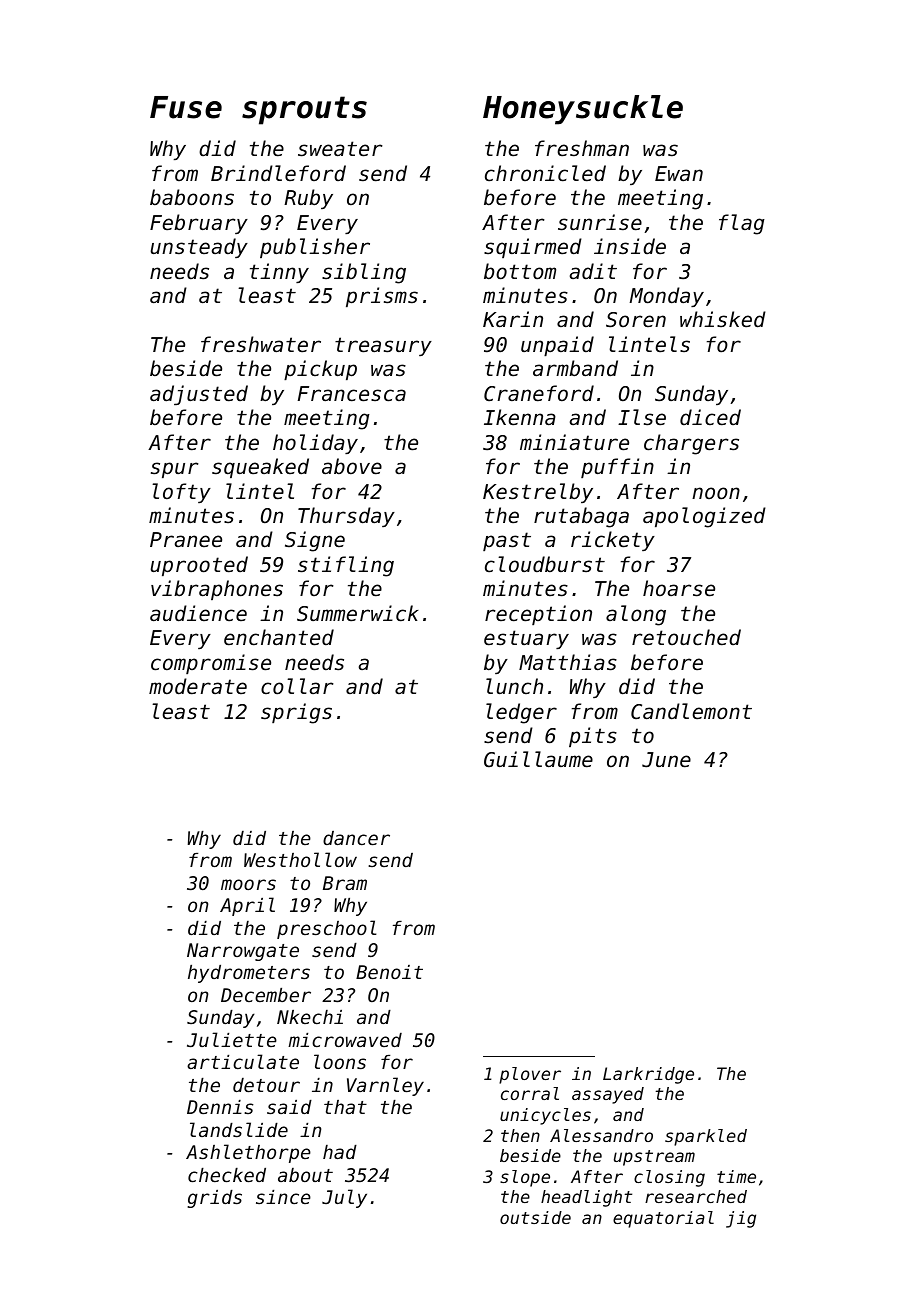 The image size is (924, 1311). I want to click on baboons, so click(192, 197).
